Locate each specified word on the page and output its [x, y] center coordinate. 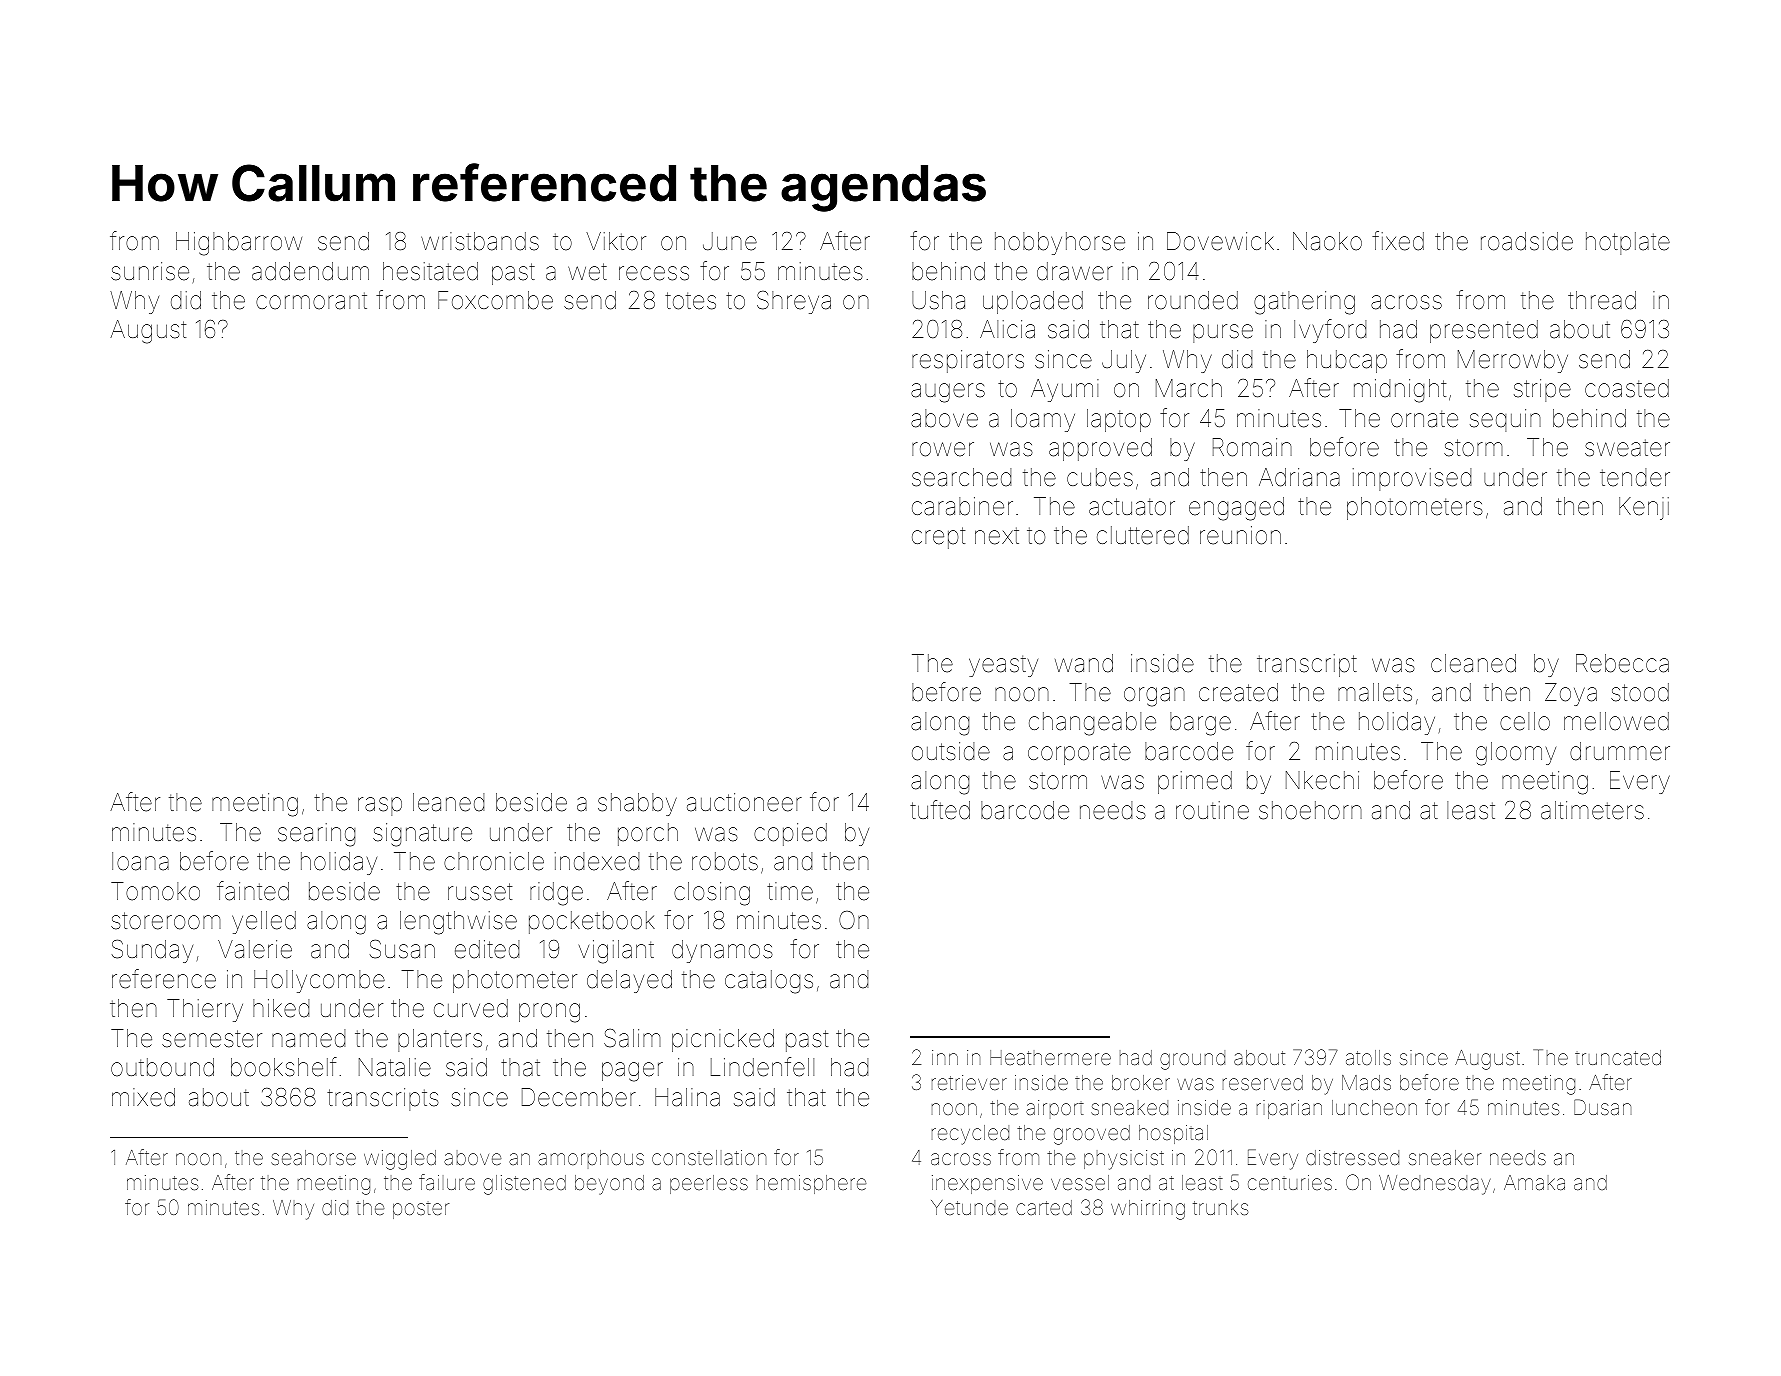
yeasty [1003, 666]
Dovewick [1220, 241]
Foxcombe [495, 300]
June [730, 241]
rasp [380, 806]
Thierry [205, 1010]
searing [316, 835]
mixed [143, 1097]
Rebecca [1622, 663]
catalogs [769, 982]
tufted [940, 810]
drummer [1620, 751]
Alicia [1007, 329]
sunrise [150, 271]
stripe [1542, 390]
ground [1192, 1060]
